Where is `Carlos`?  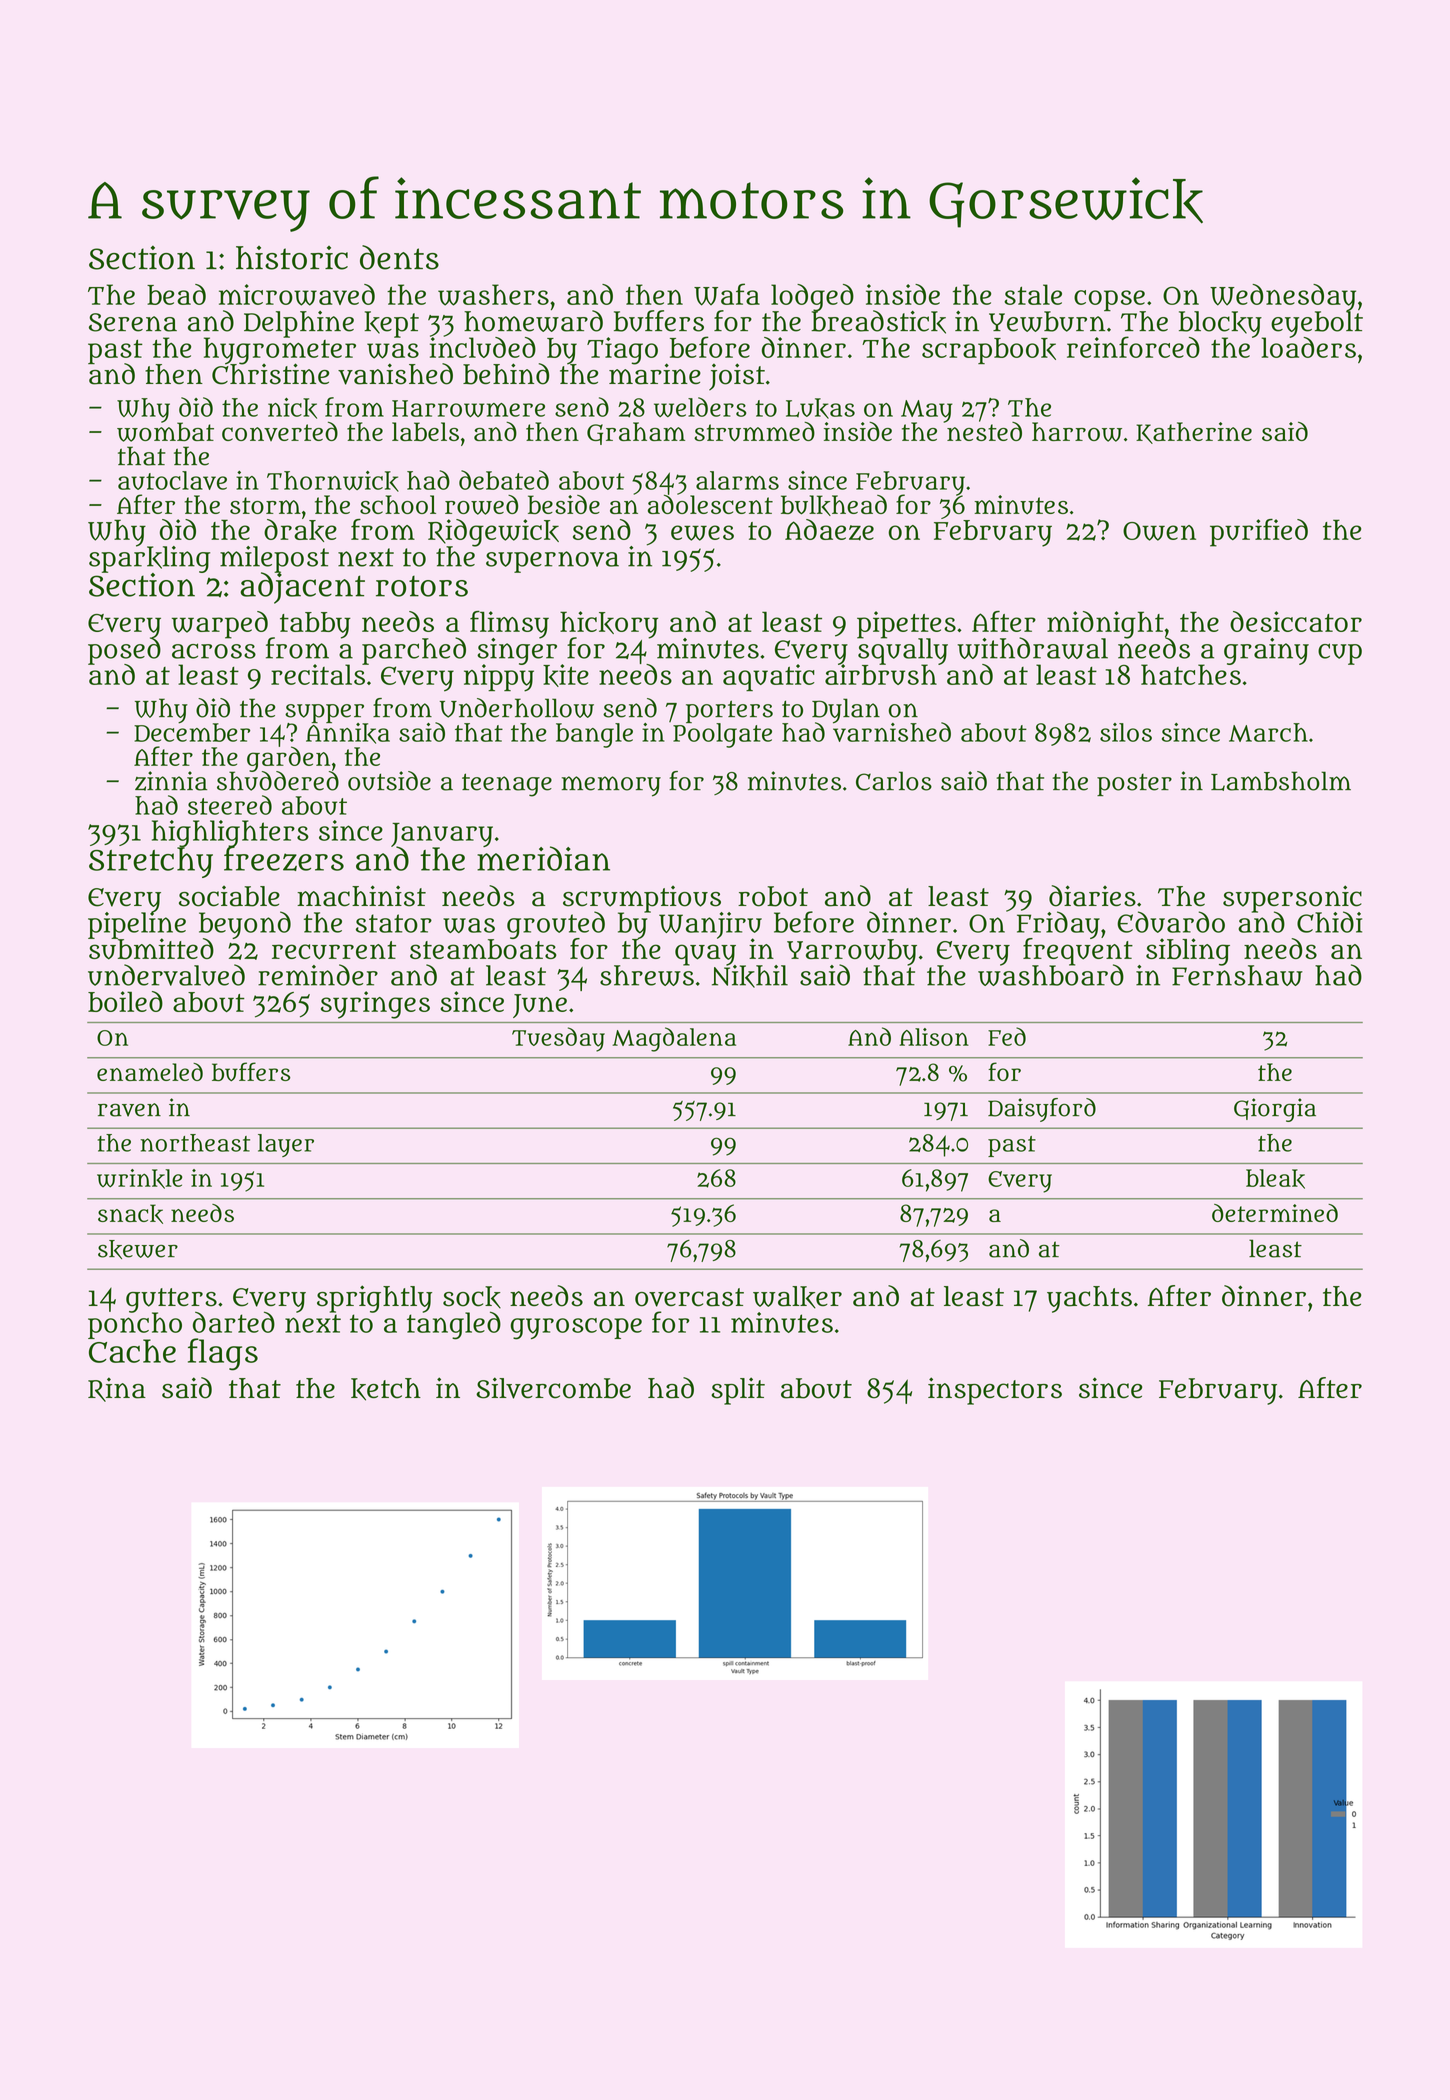
Carlos is located at coordinates (894, 781).
